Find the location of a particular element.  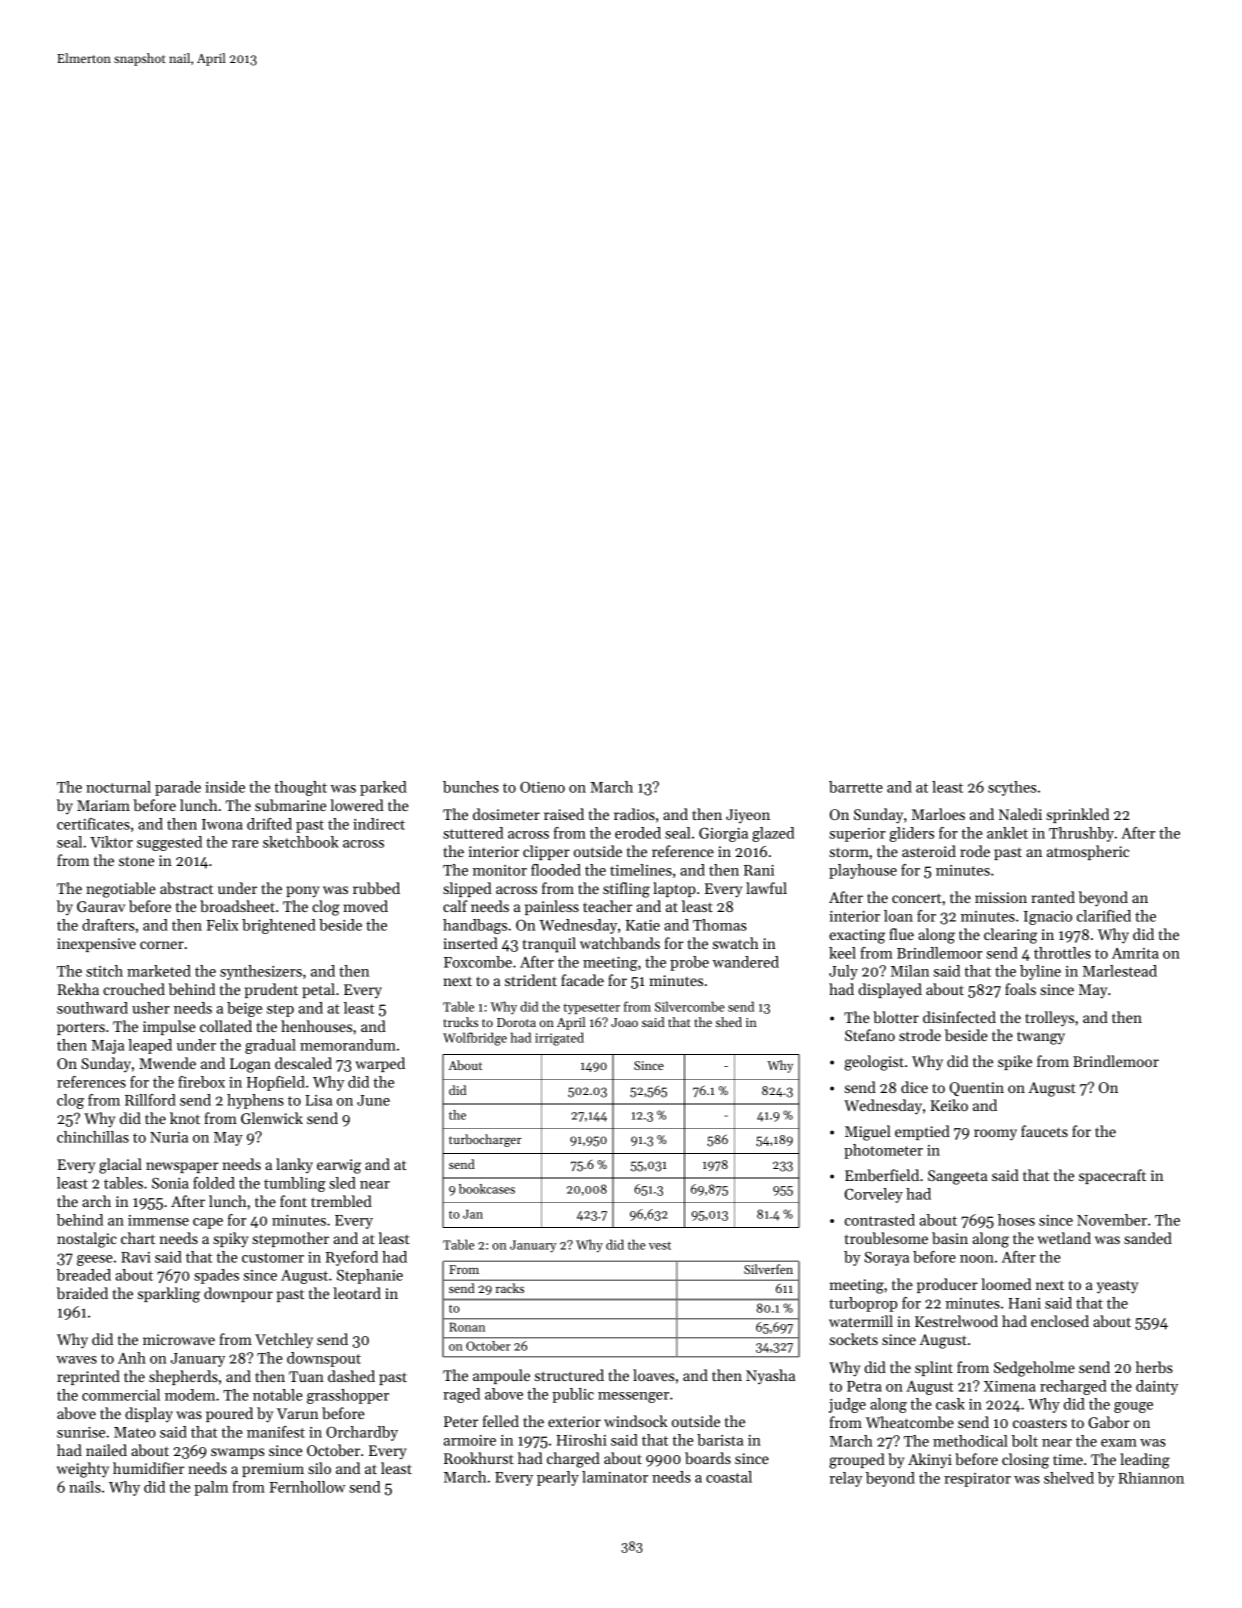

splint is located at coordinates (934, 1368).
